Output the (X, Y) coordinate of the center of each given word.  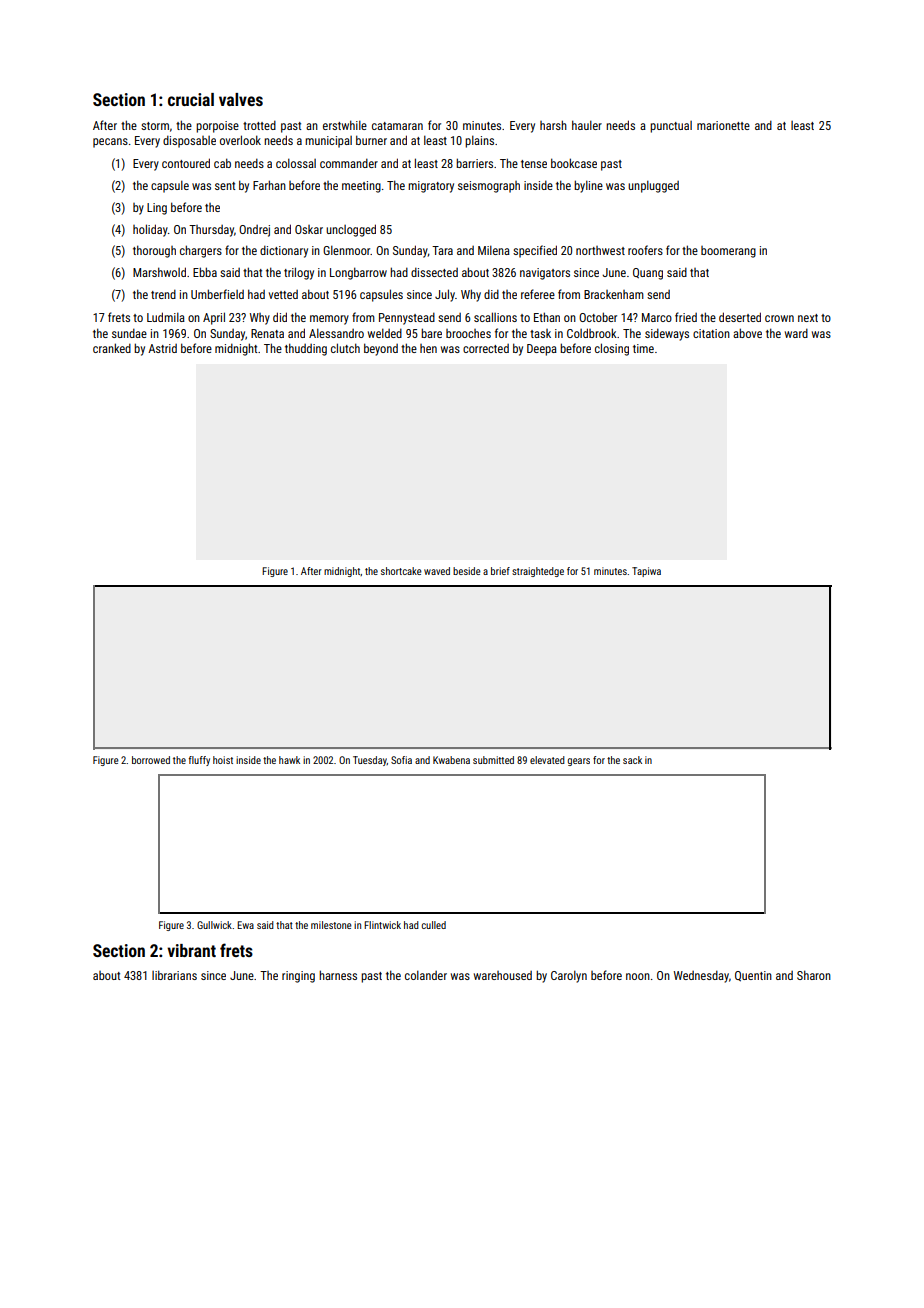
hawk (289, 760)
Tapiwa (646, 572)
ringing (298, 977)
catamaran (397, 126)
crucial (191, 99)
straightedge (538, 572)
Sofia (401, 760)
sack (632, 760)
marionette (723, 125)
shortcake (401, 571)
